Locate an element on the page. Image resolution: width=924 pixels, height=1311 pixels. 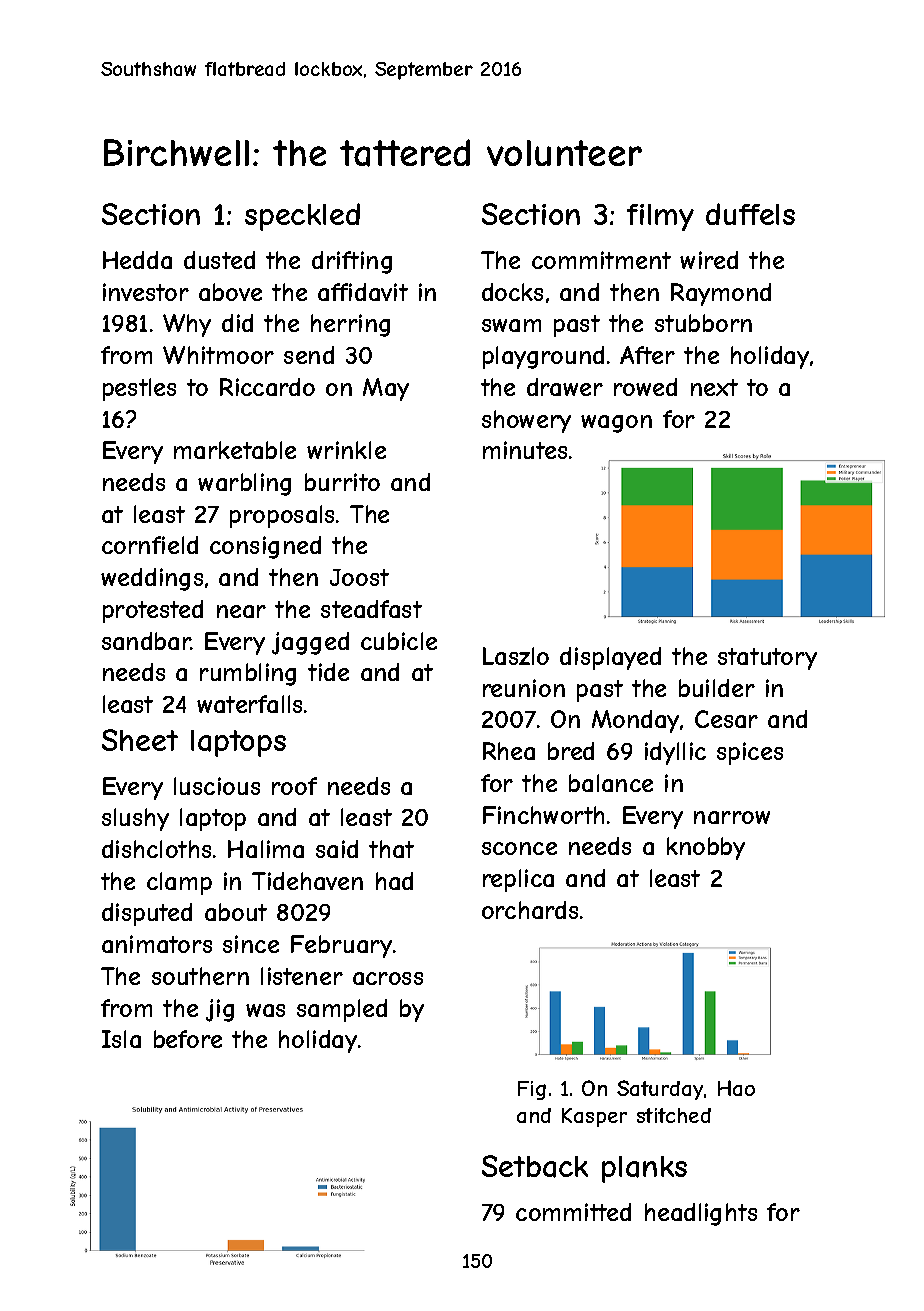
next is located at coordinates (714, 387).
